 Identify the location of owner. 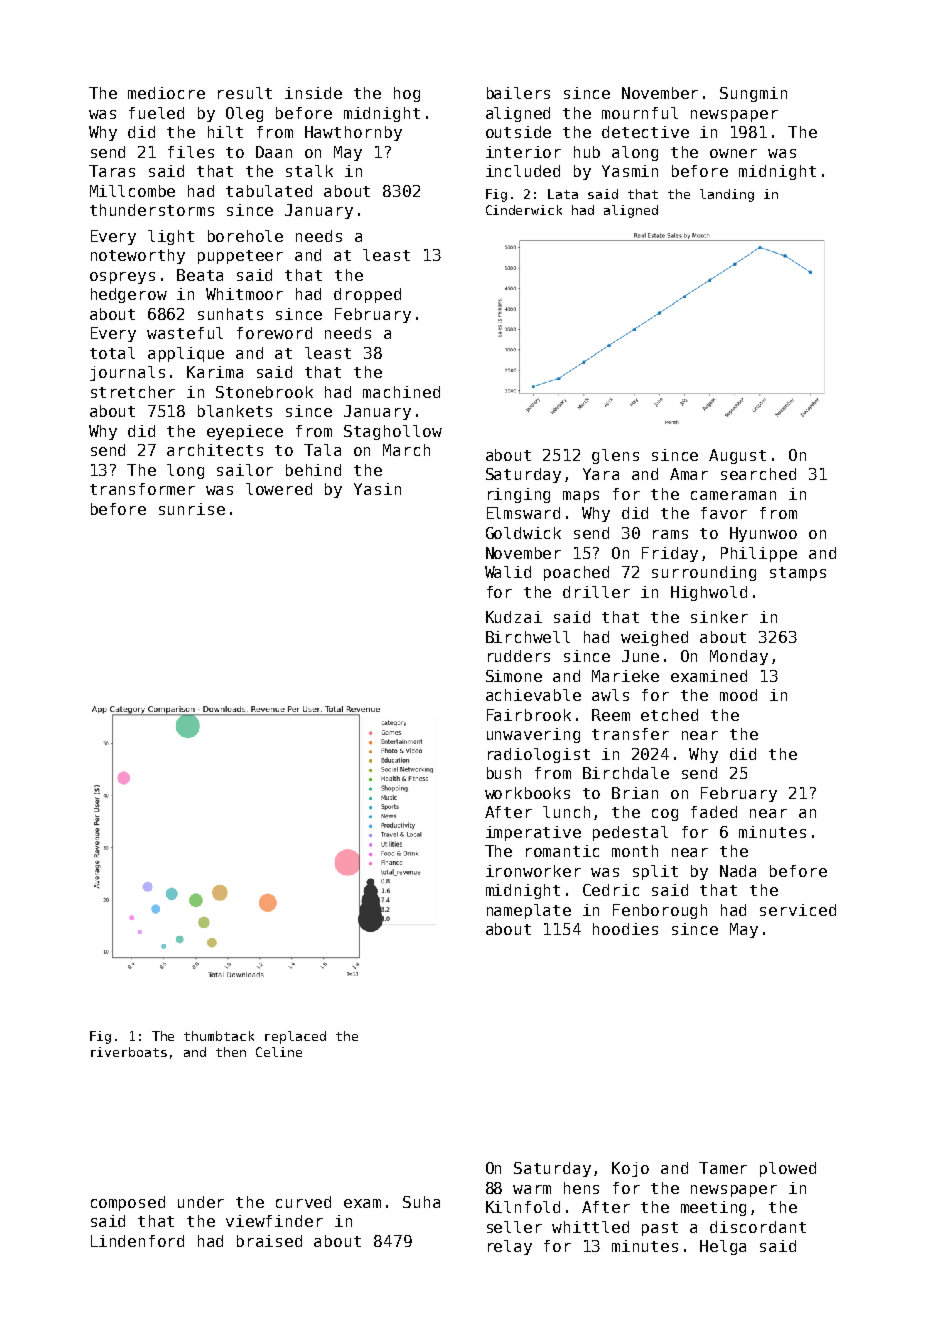
(733, 153).
